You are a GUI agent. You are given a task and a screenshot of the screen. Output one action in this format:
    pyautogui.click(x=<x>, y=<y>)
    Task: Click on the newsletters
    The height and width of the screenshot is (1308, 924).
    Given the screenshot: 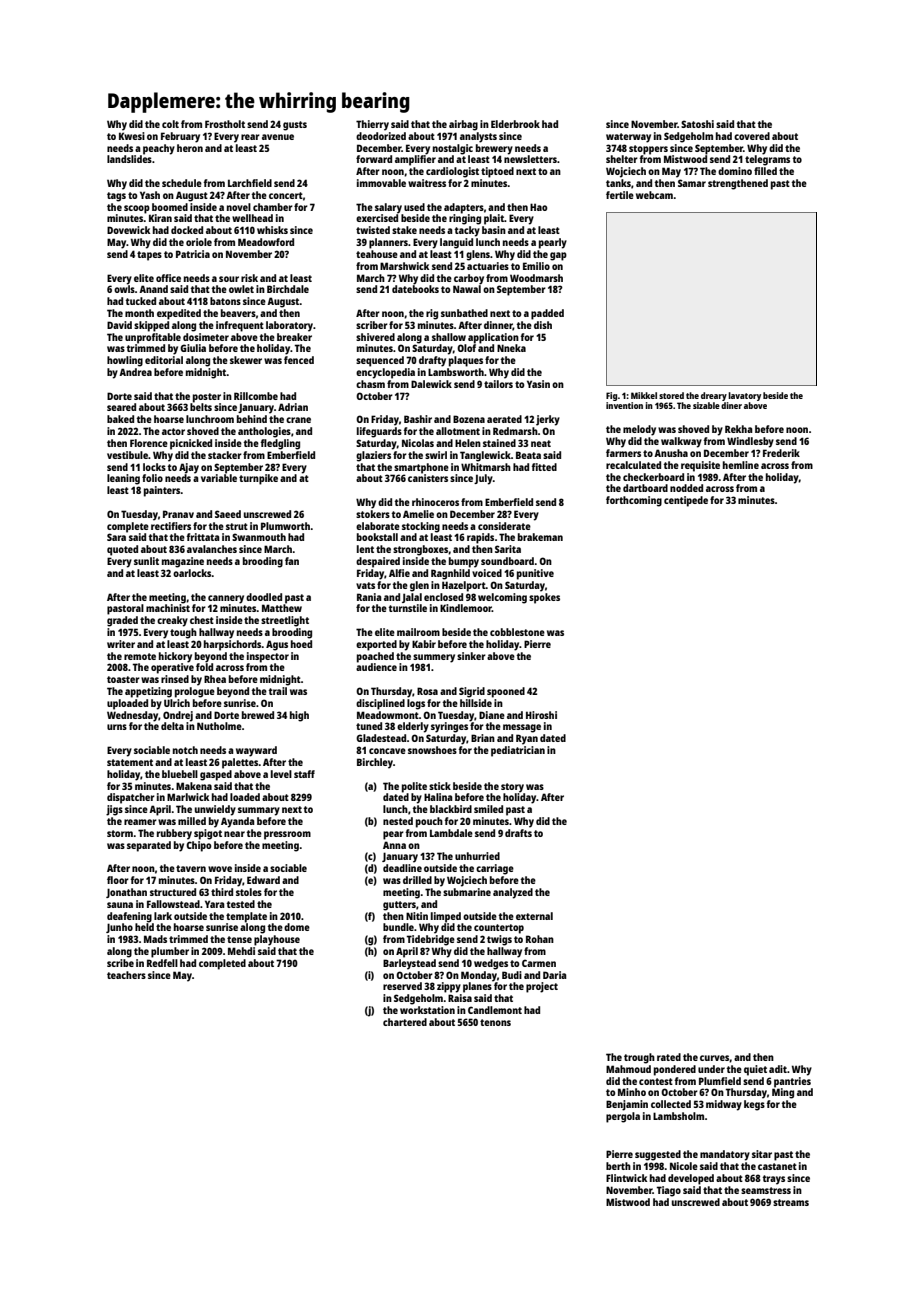 What is the action you would take?
    pyautogui.click(x=530, y=159)
